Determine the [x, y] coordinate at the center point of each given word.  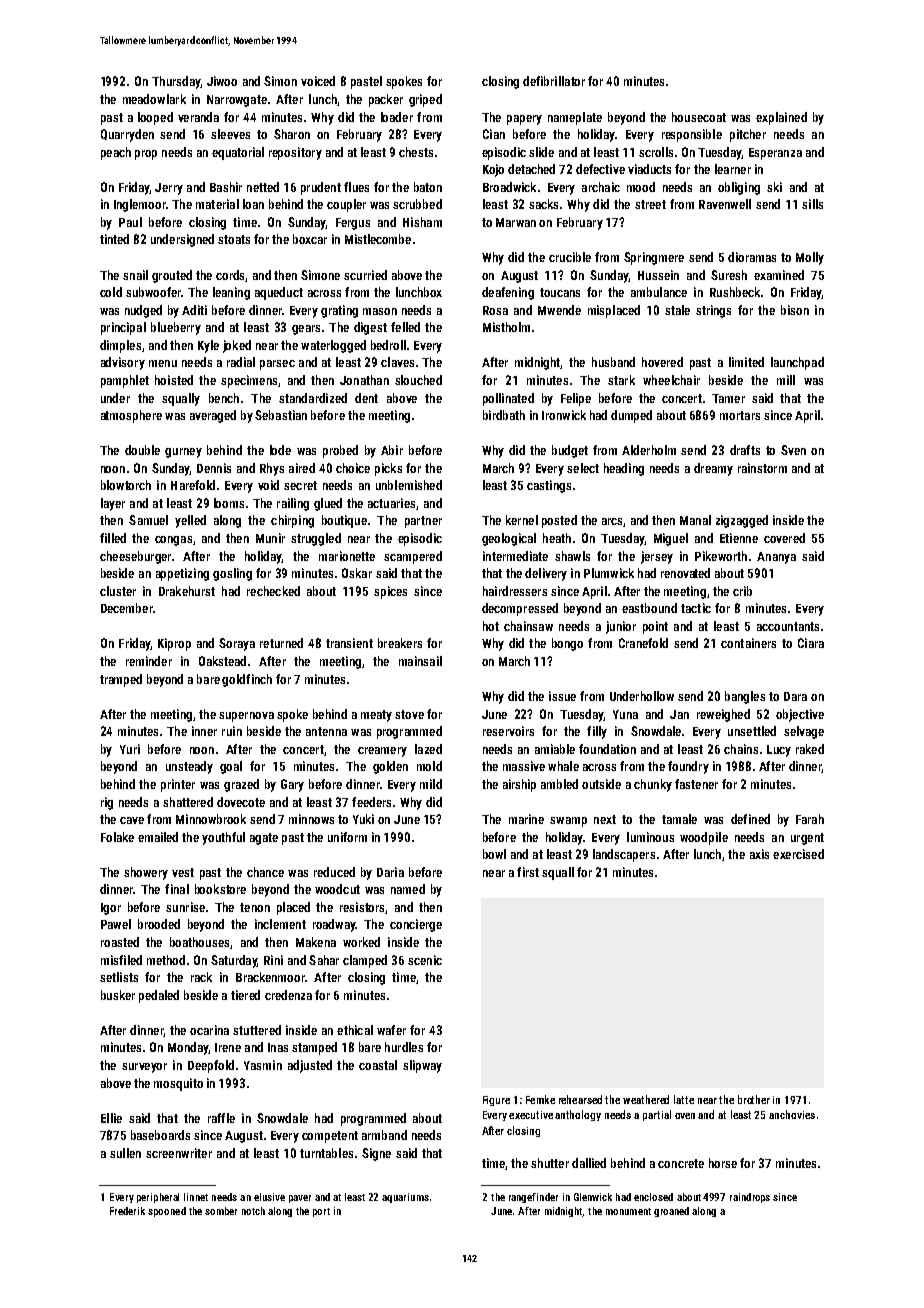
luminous [650, 837]
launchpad [797, 363]
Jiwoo [222, 81]
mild [431, 784]
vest [183, 872]
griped [425, 100]
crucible [570, 257]
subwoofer [153, 292]
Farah [810, 819]
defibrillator [554, 81]
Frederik [127, 1211]
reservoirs [508, 731]
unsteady [189, 767]
